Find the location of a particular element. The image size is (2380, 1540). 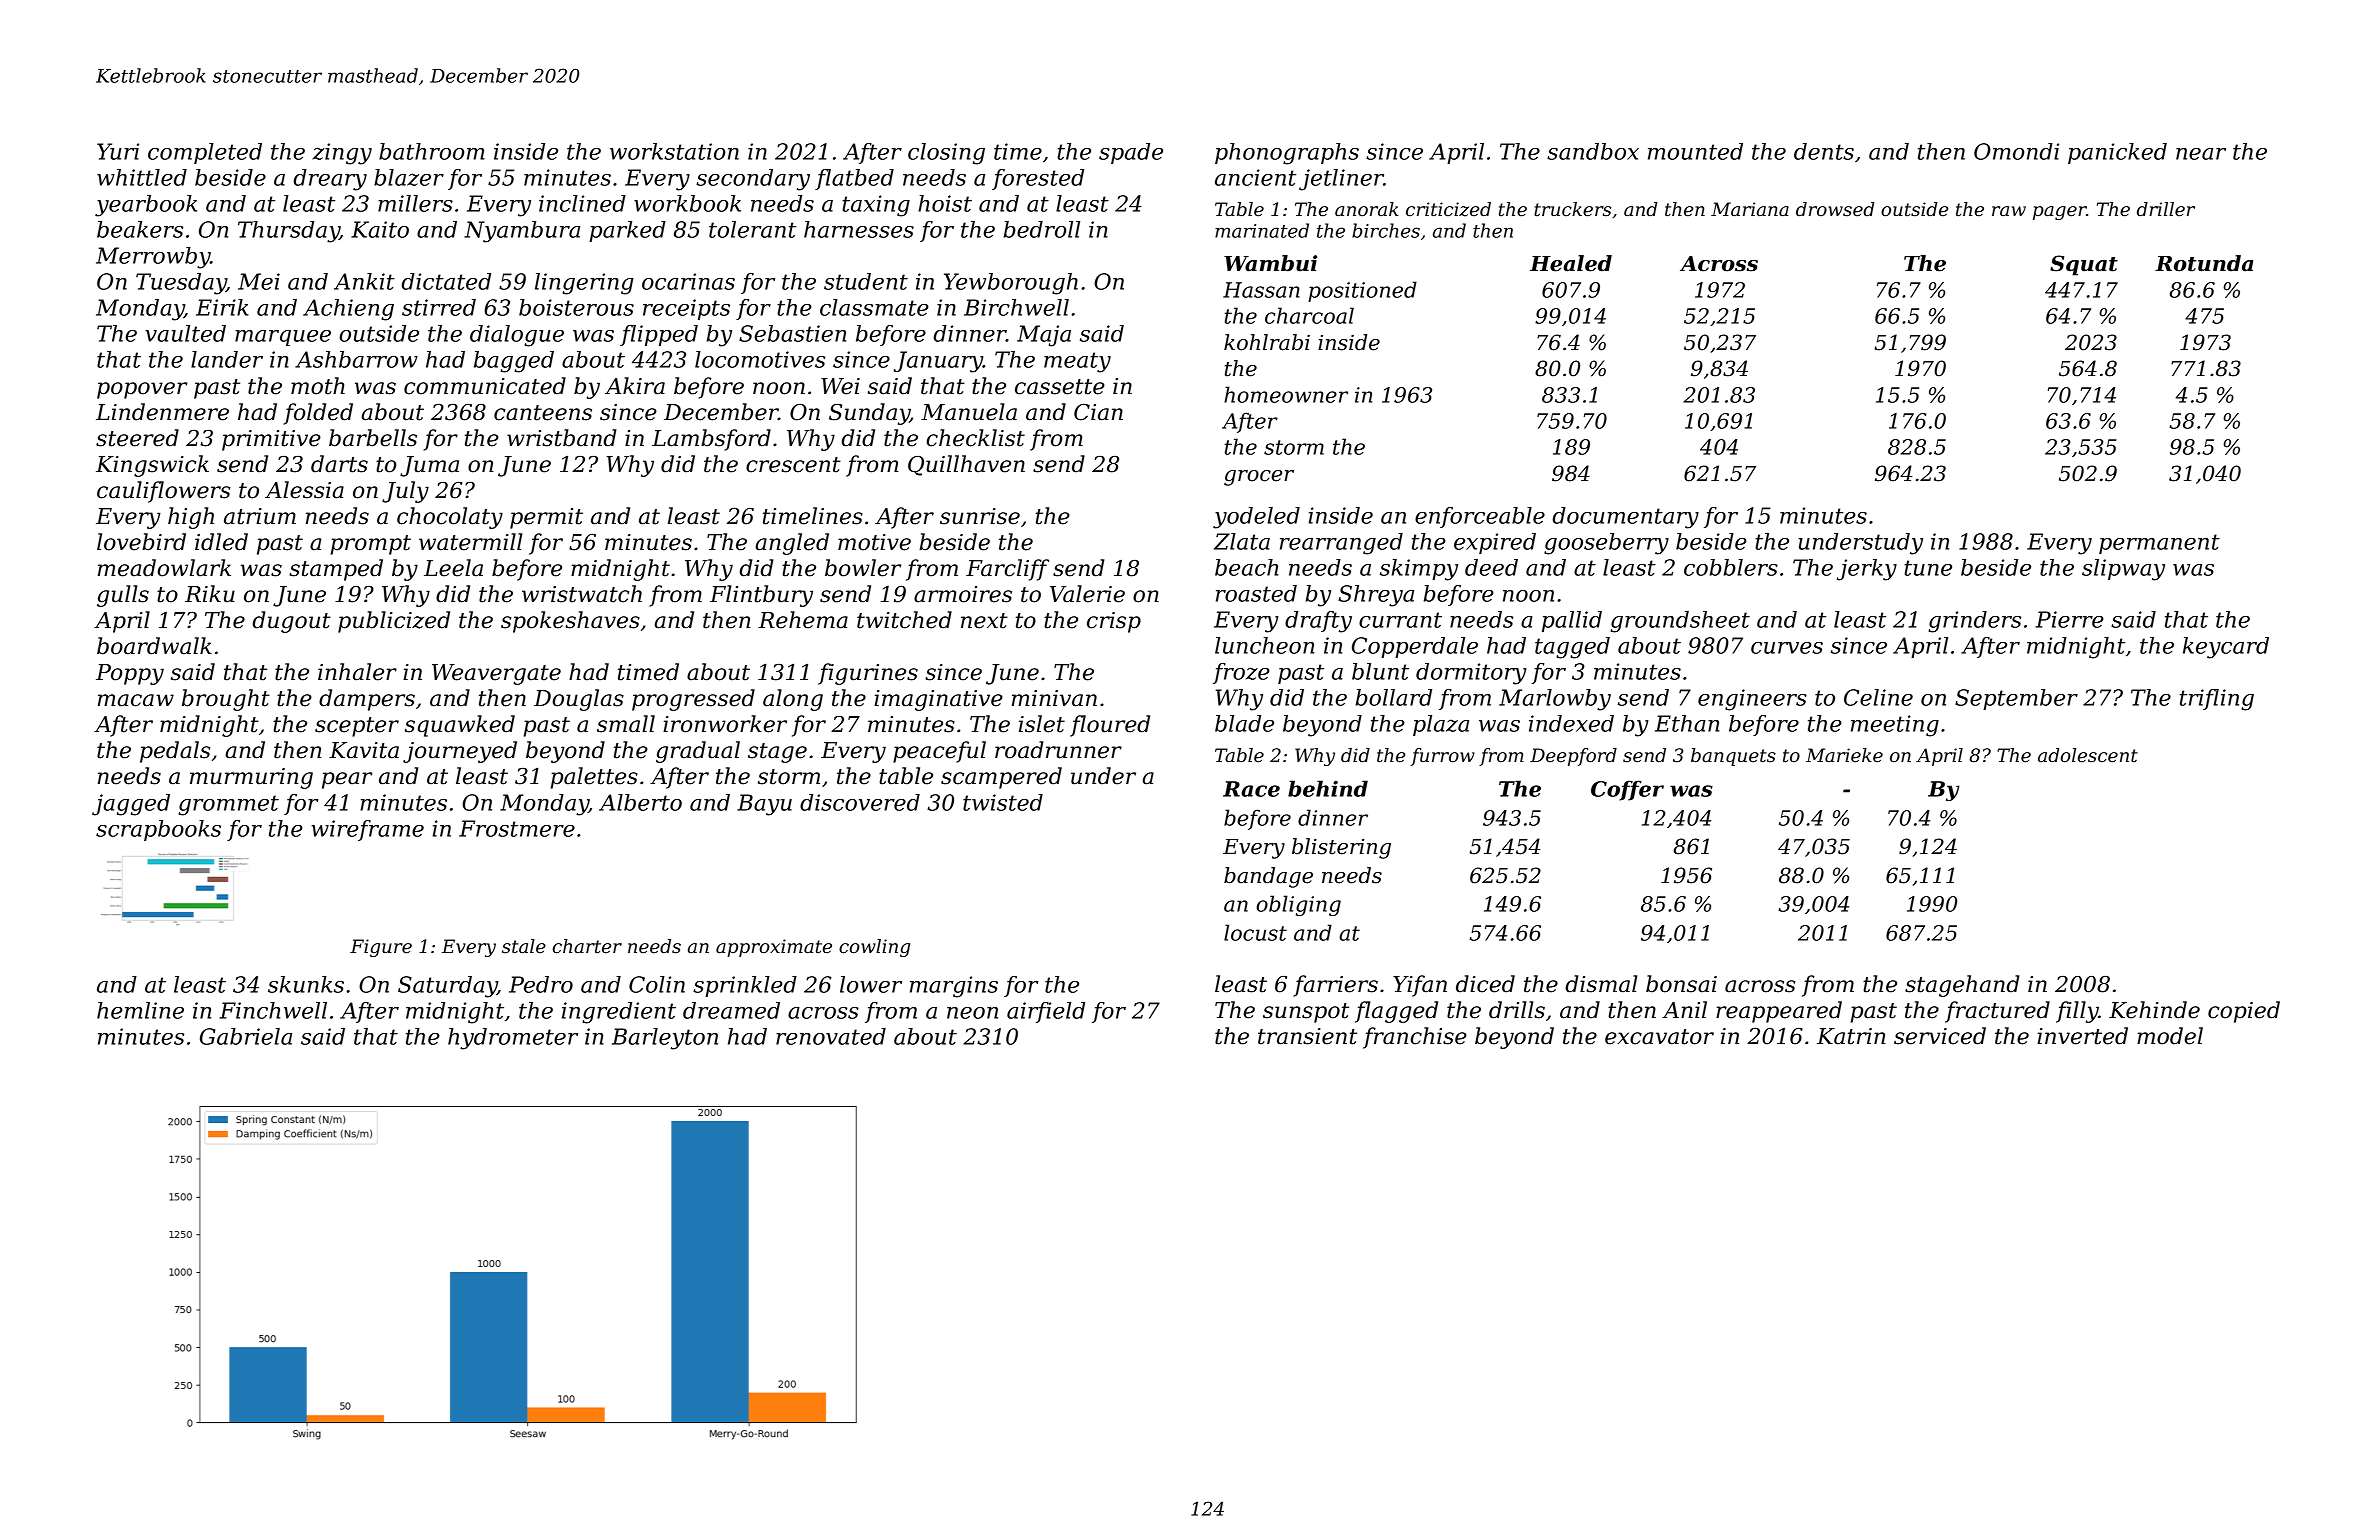

inhaler is located at coordinates (357, 672).
